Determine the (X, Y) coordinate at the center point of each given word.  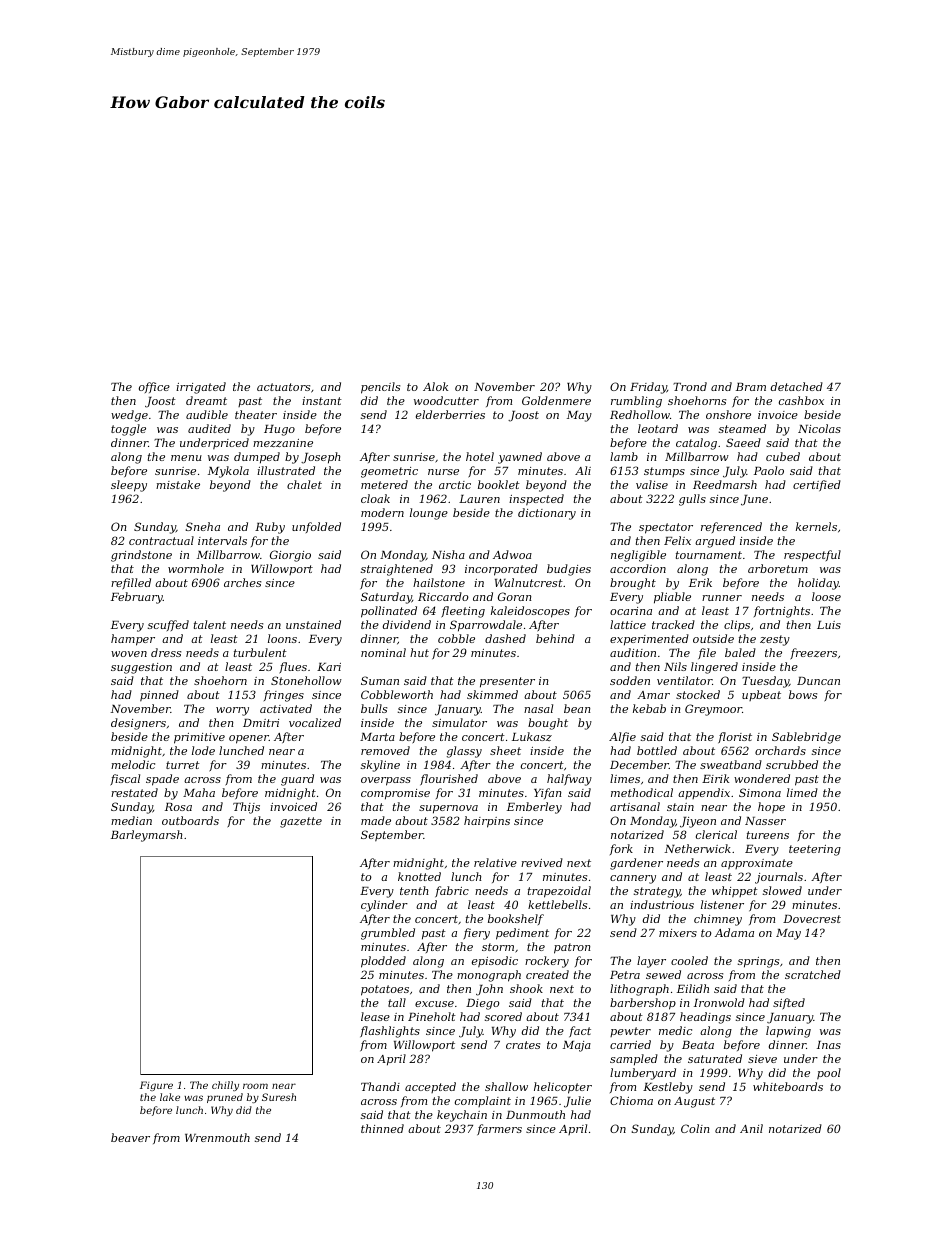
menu (186, 458)
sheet (505, 750)
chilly (225, 1086)
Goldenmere (556, 400)
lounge (429, 514)
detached (797, 386)
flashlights (390, 1032)
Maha (199, 792)
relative (495, 862)
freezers (813, 654)
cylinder (384, 906)
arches (242, 582)
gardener (636, 864)
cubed (783, 456)
